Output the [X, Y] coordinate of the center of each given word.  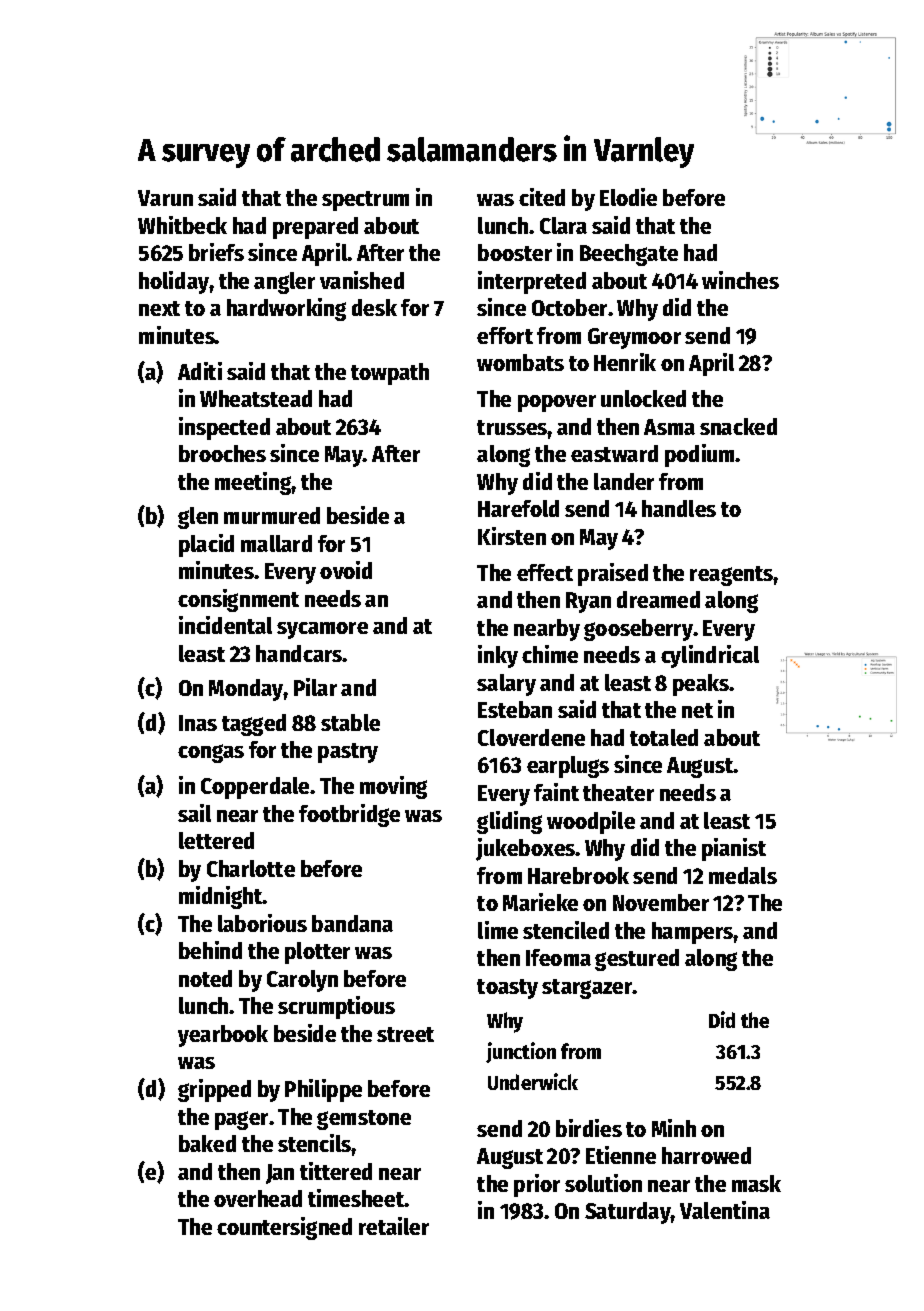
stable [350, 722]
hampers [693, 933]
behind [210, 950]
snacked [738, 426]
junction [521, 1052]
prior [537, 1185]
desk [374, 307]
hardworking [286, 309]
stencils [315, 1143]
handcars [299, 653]
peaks [701, 685]
